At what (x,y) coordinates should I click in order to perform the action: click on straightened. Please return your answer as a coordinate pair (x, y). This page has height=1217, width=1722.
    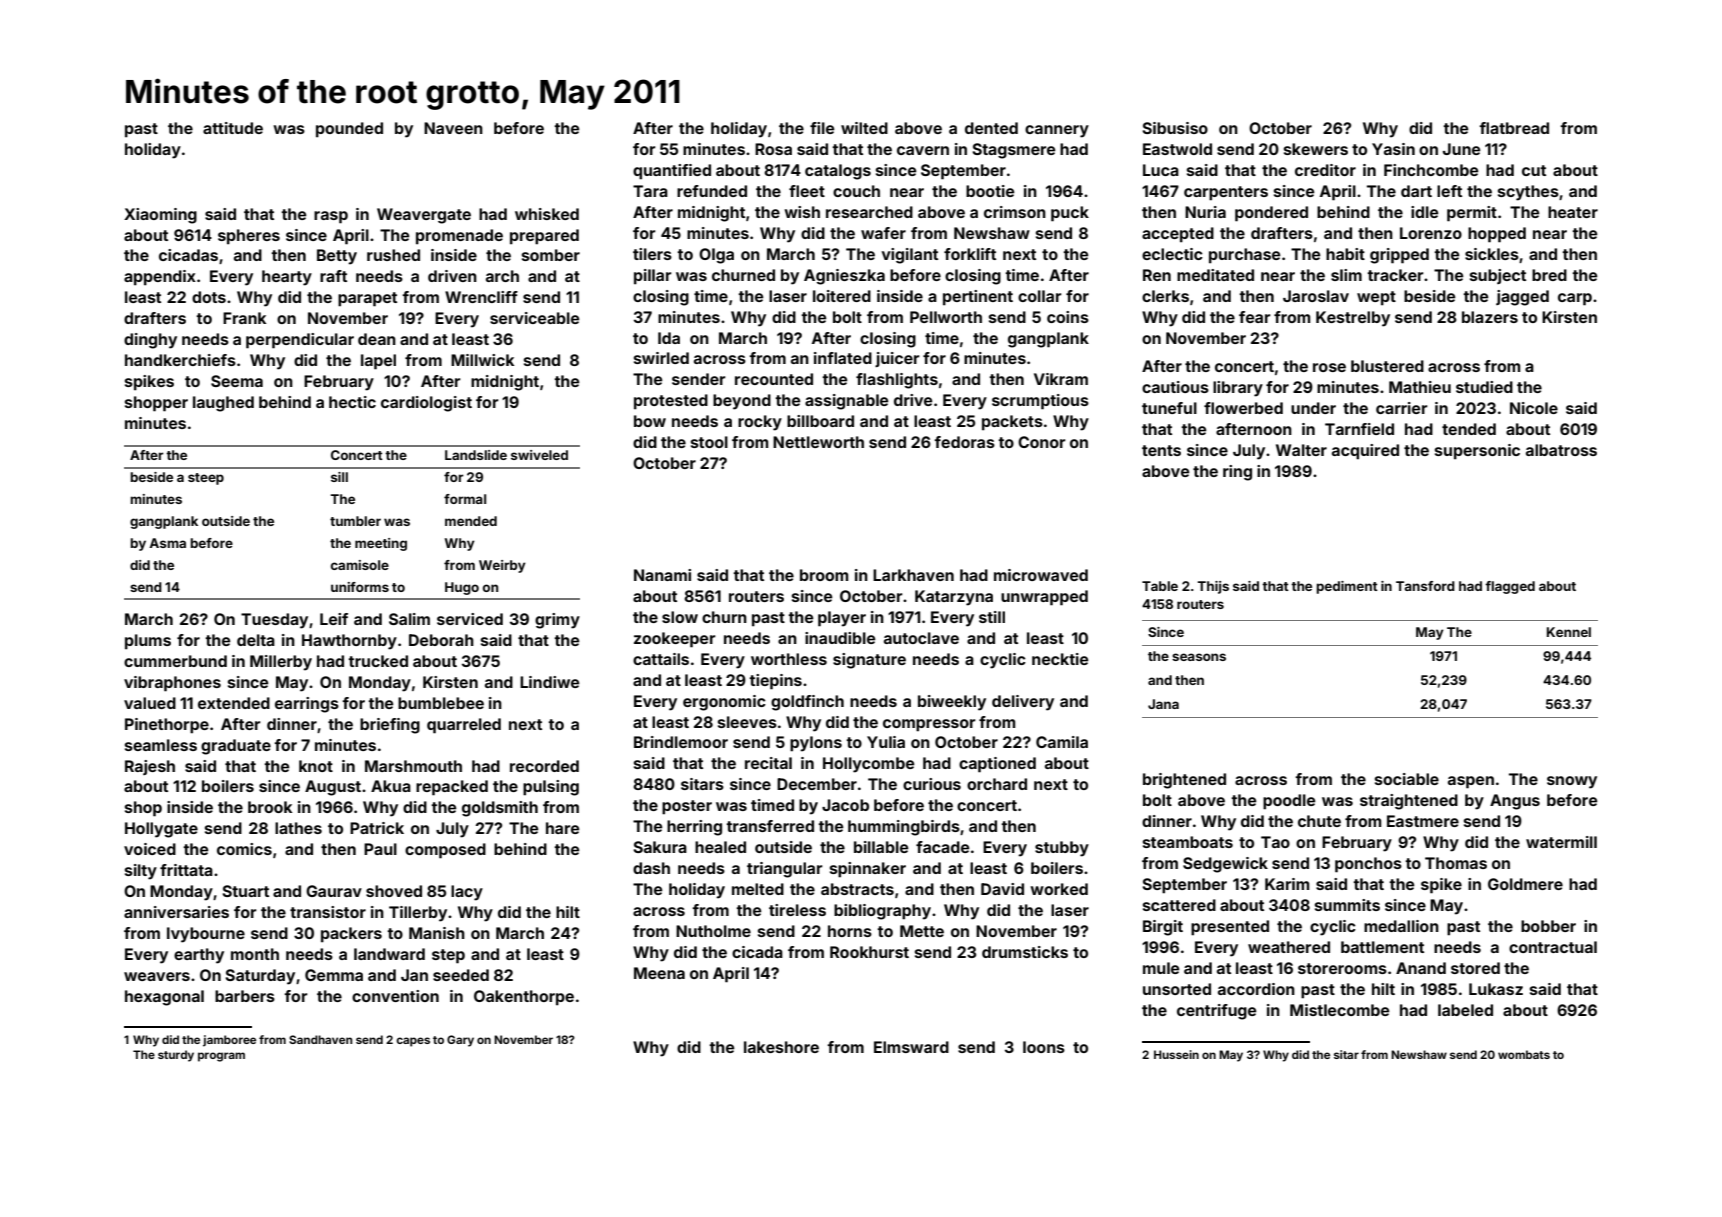
    Looking at the image, I should click on (1409, 802).
